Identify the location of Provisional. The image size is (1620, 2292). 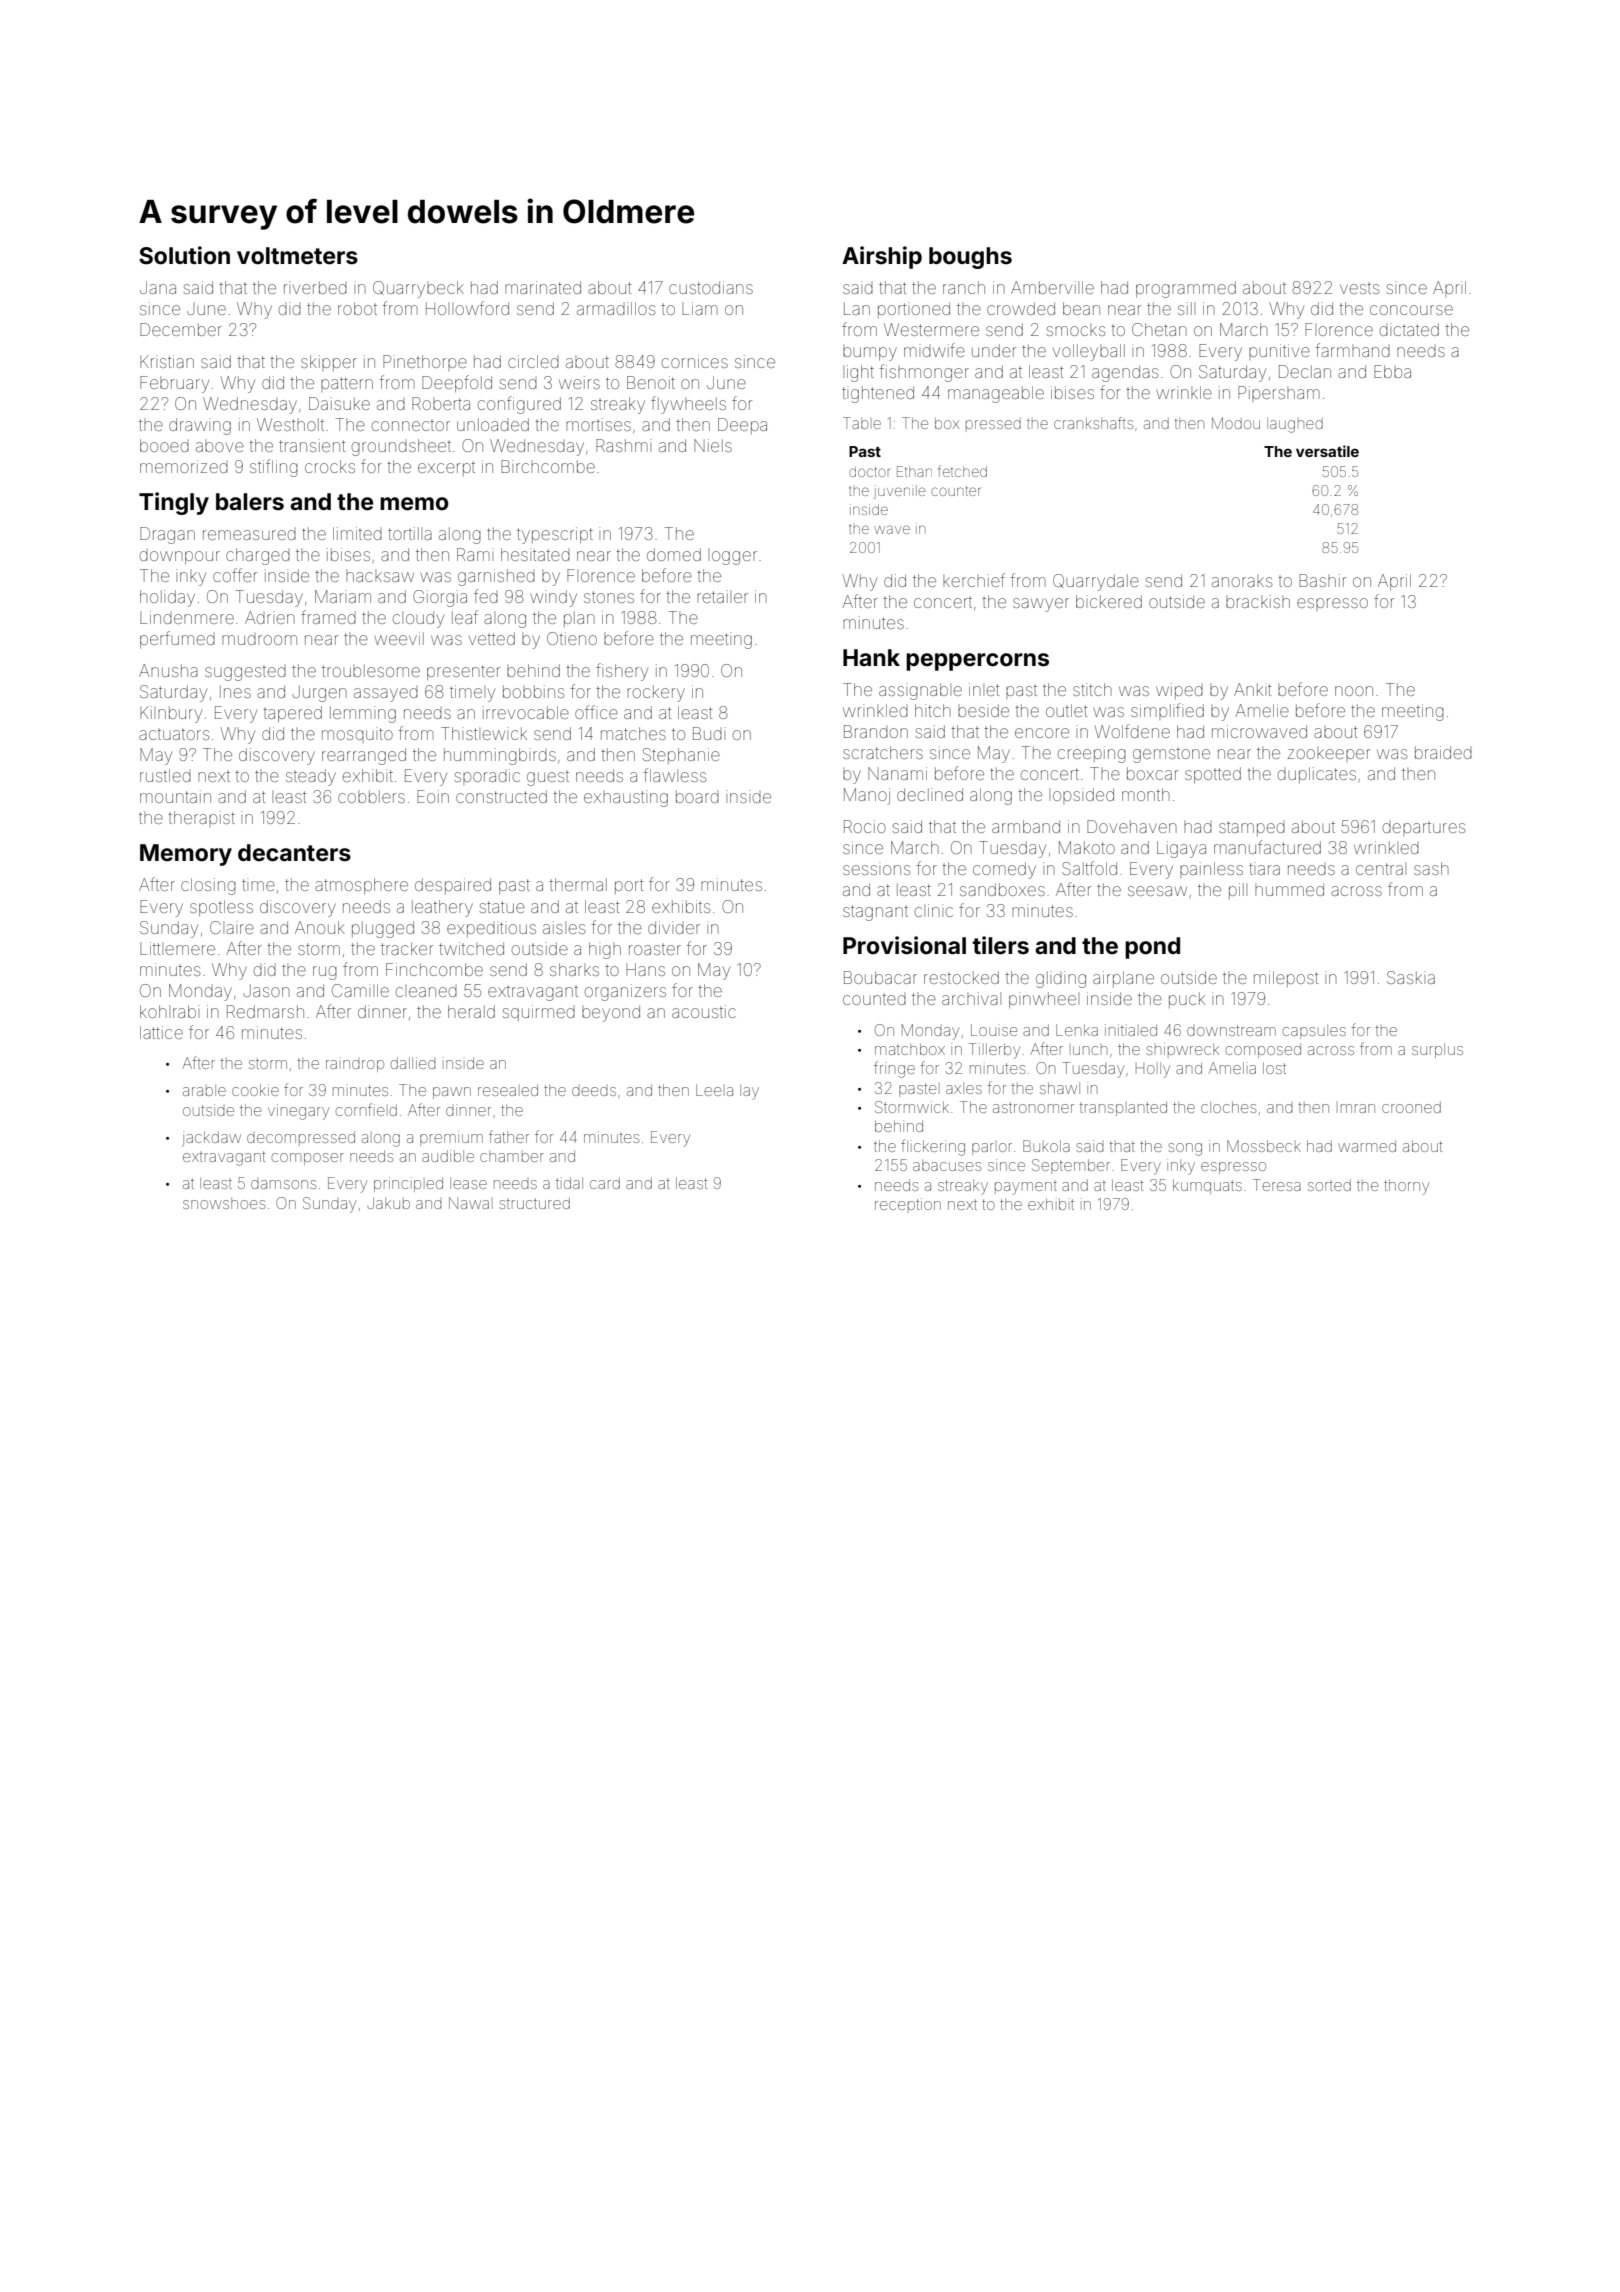
(904, 945).
